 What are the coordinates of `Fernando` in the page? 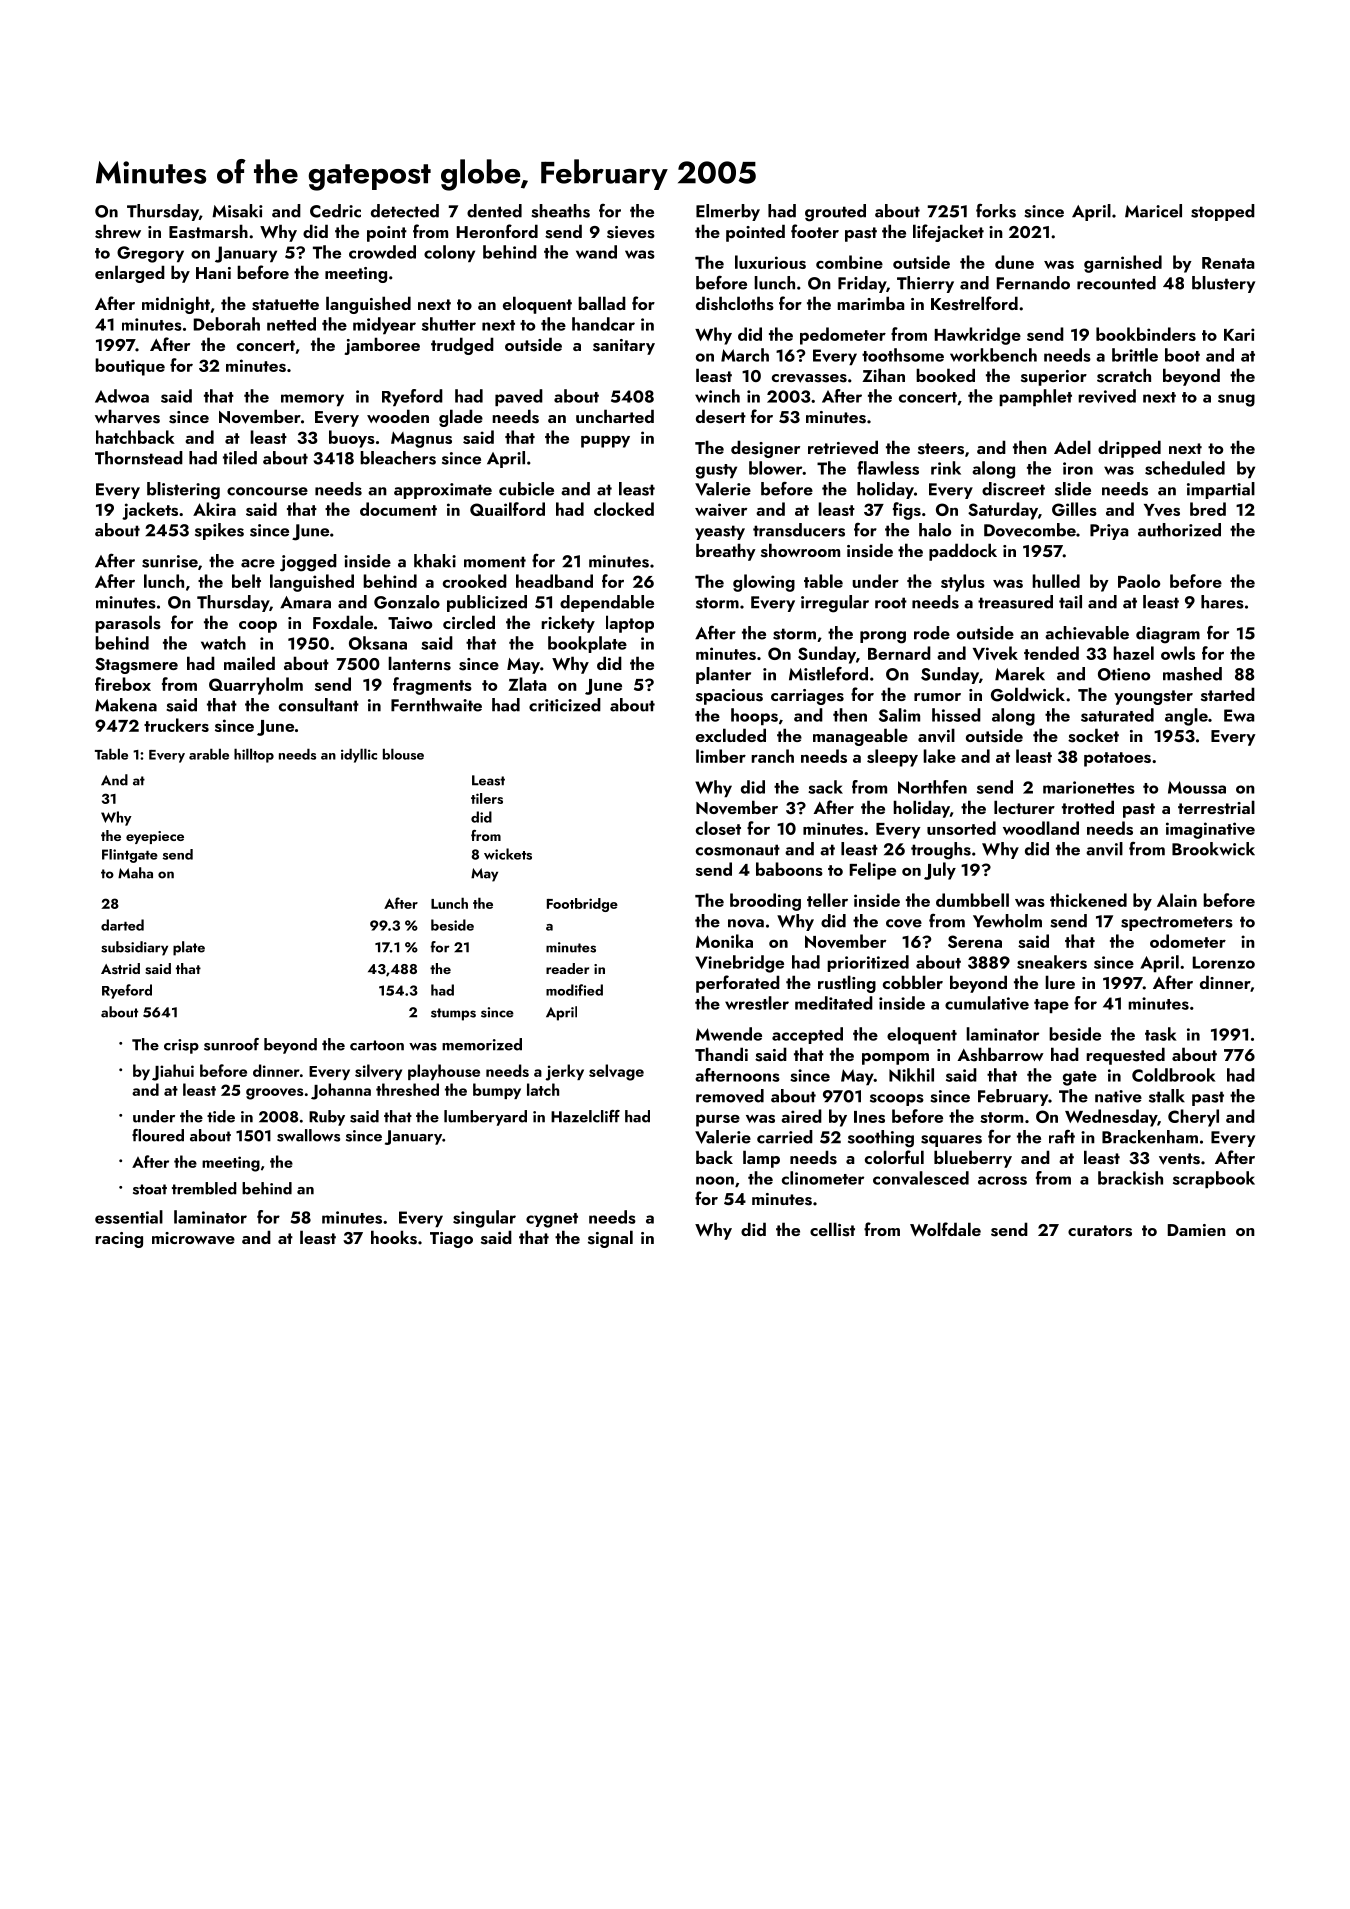 It's located at (1033, 283).
